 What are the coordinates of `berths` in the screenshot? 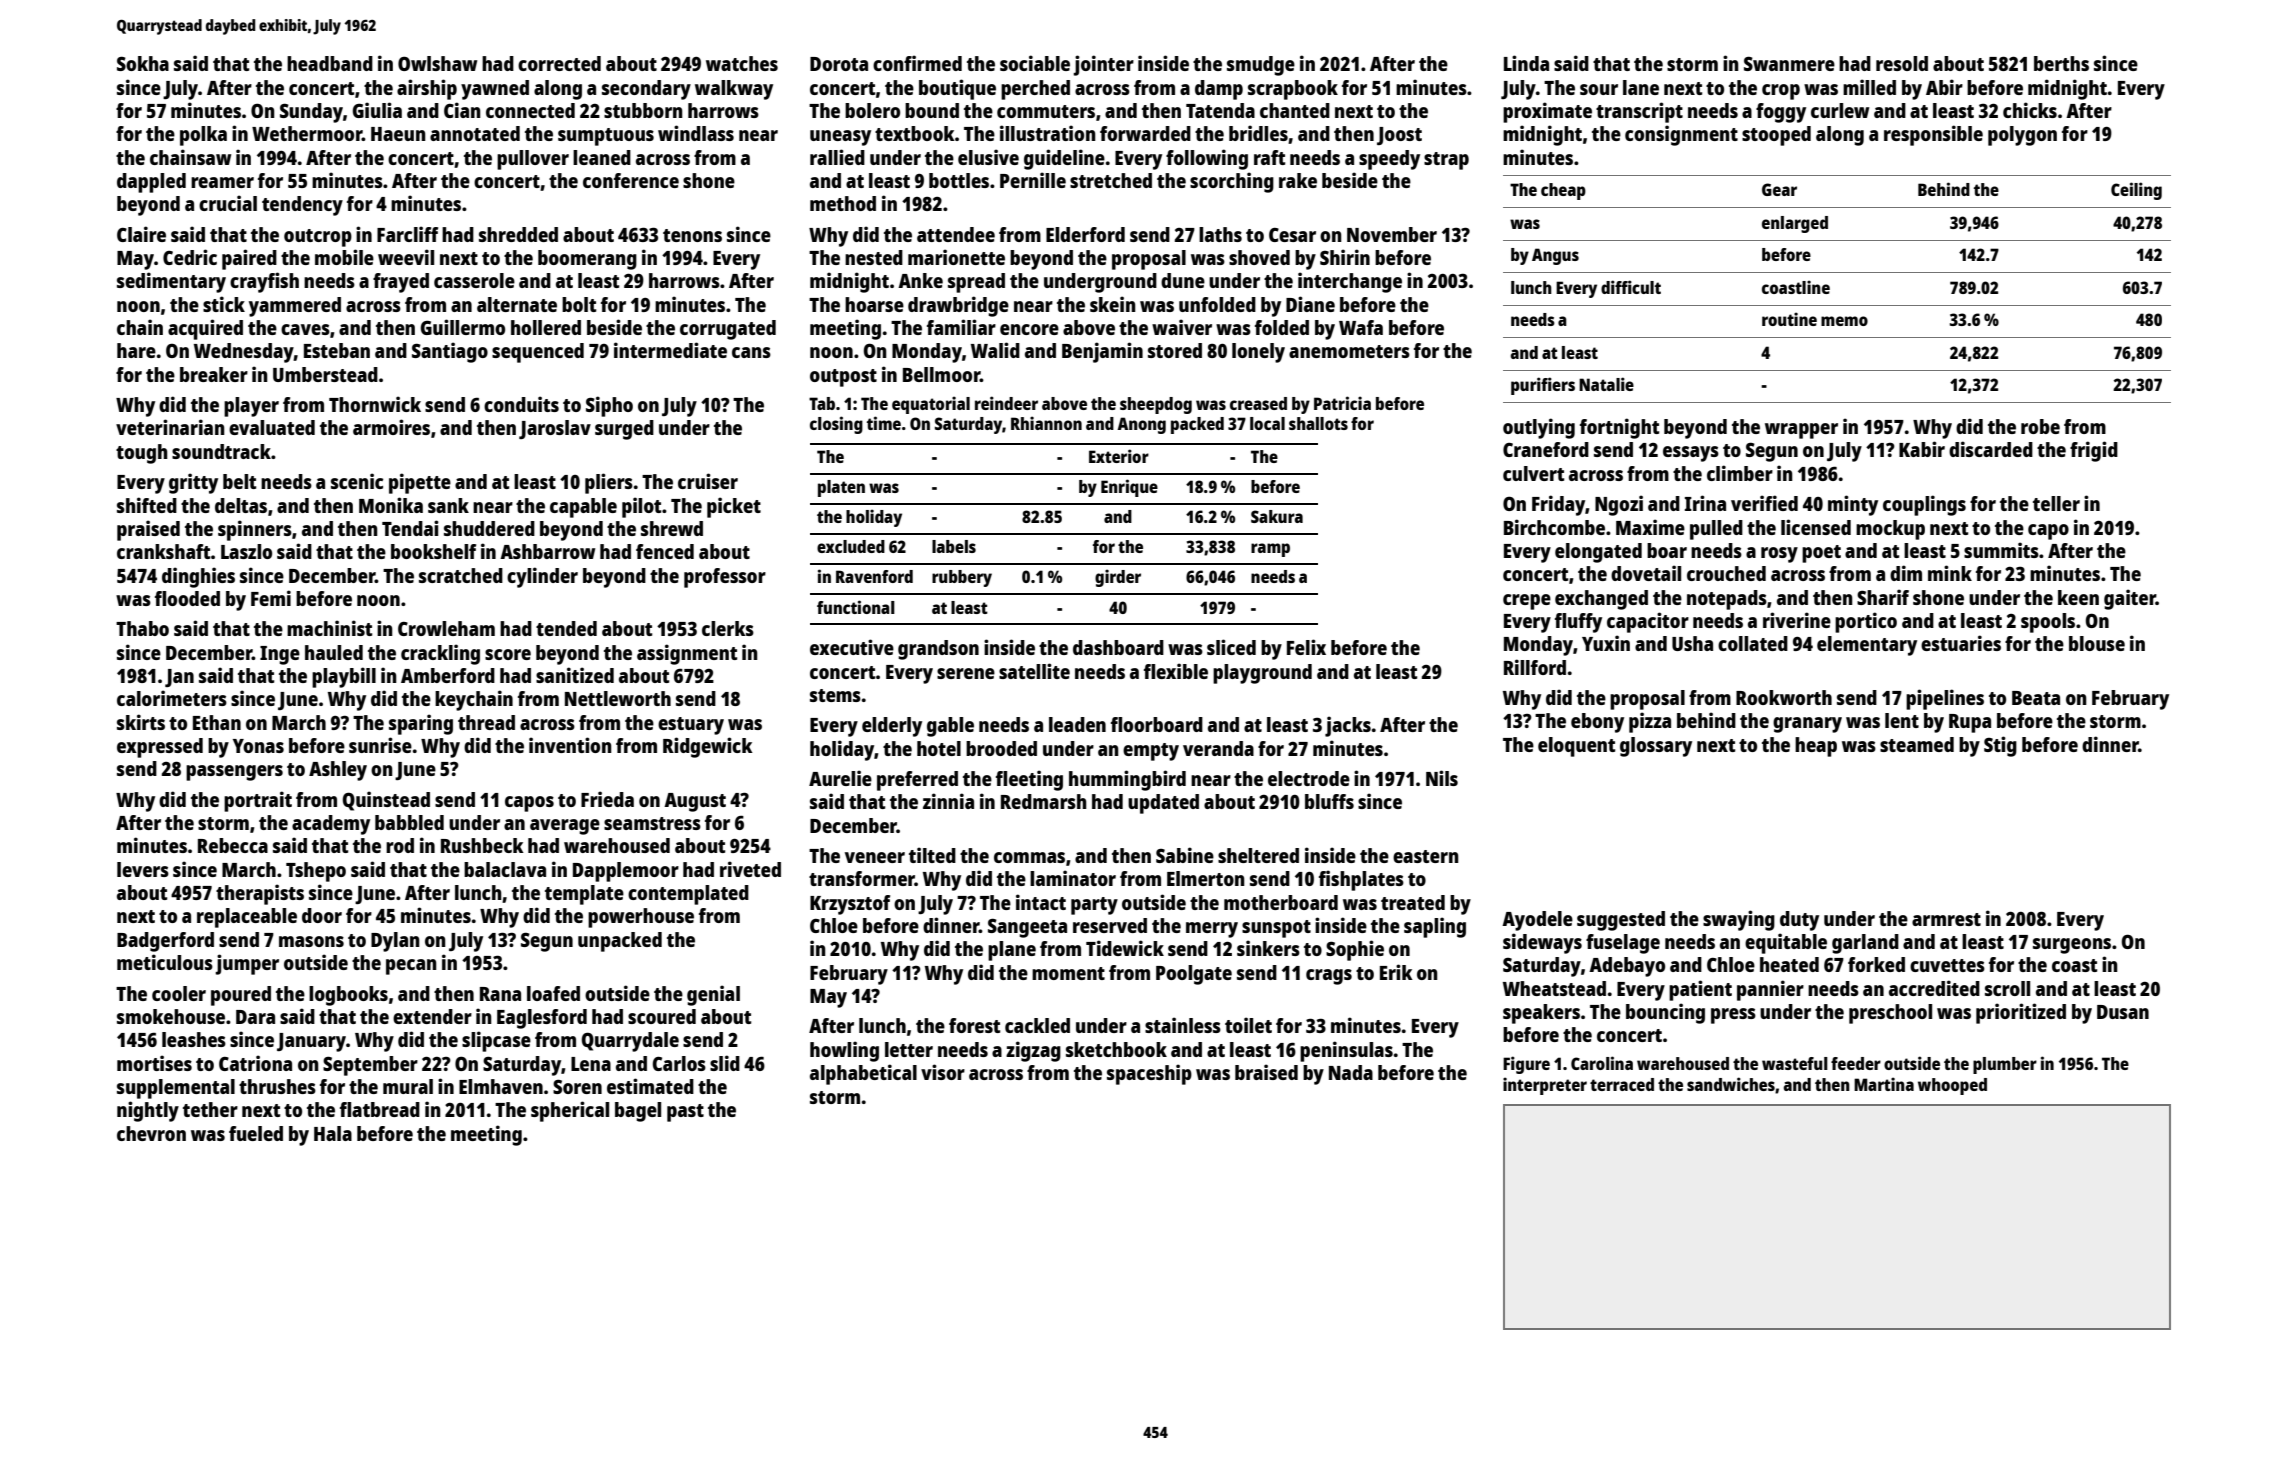 It's located at (2061, 63).
